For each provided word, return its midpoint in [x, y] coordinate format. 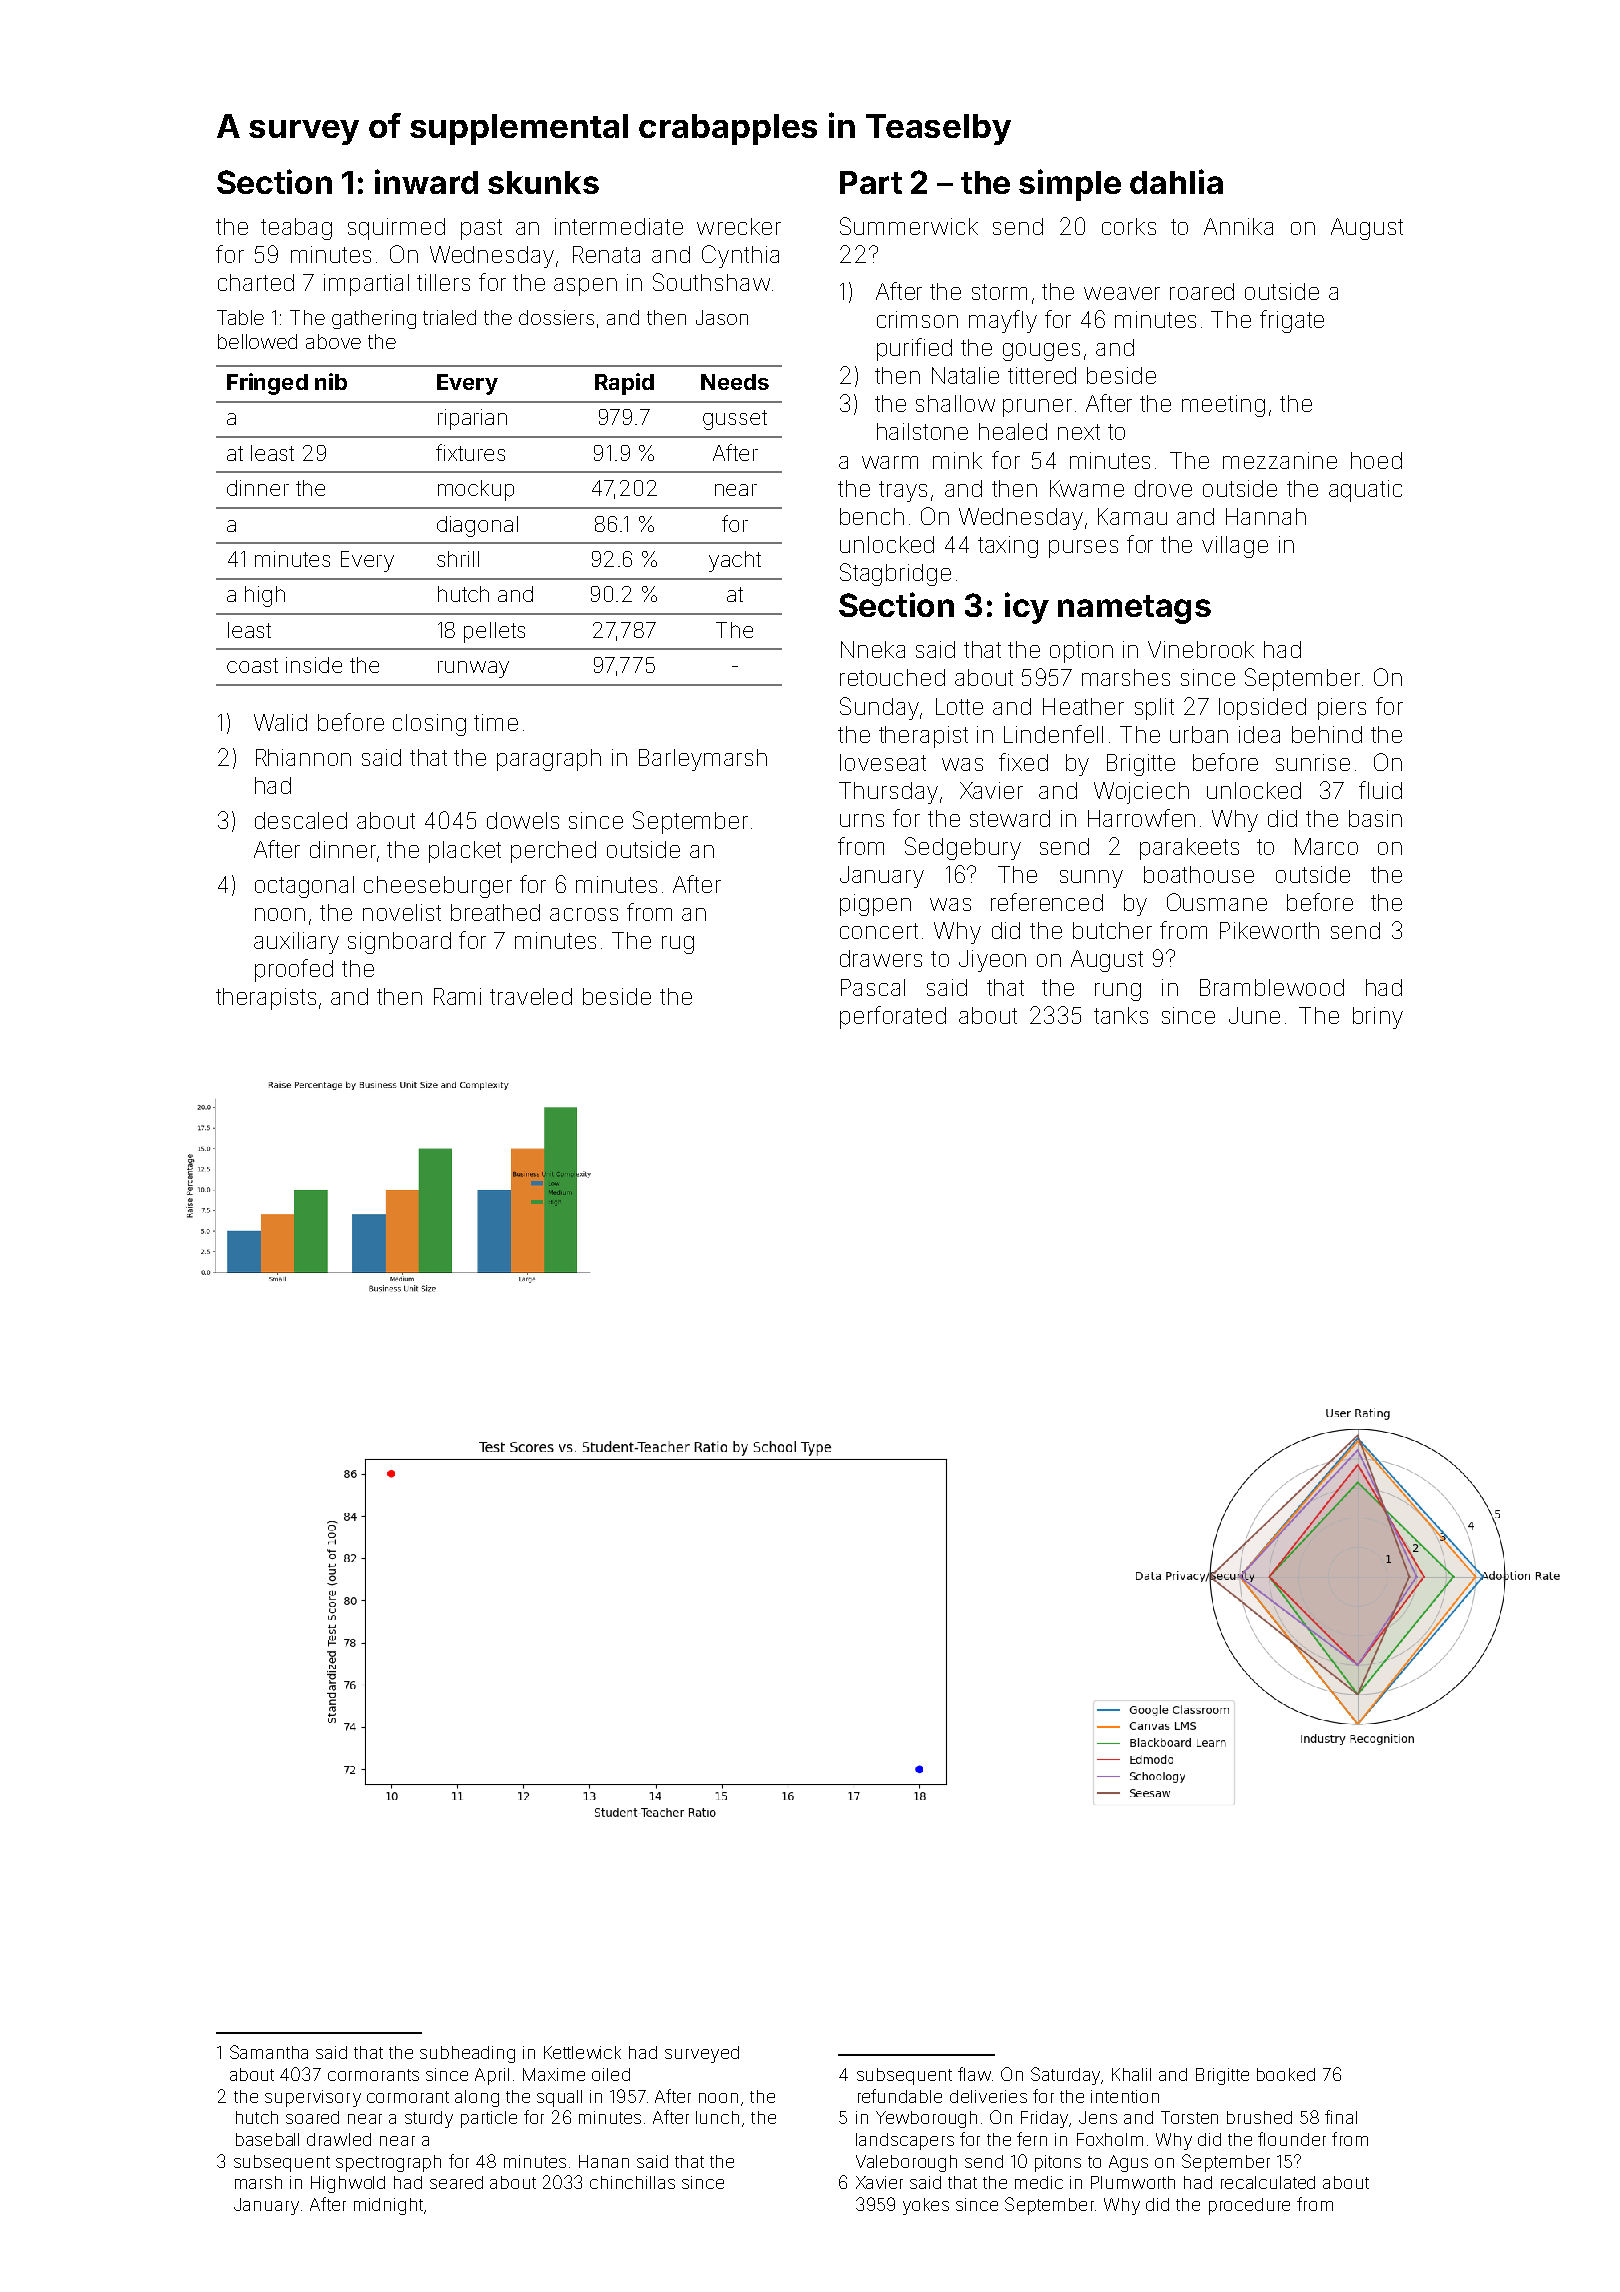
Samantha [269, 2052]
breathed [495, 912]
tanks [1121, 1015]
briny [1378, 1018]
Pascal [873, 987]
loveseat [883, 762]
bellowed [257, 341]
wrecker [739, 226]
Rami [457, 996]
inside [314, 665]
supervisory [313, 2098]
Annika [1238, 226]
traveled [531, 996]
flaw [974, 2074]
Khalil [1131, 2074]
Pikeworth [1269, 930]
